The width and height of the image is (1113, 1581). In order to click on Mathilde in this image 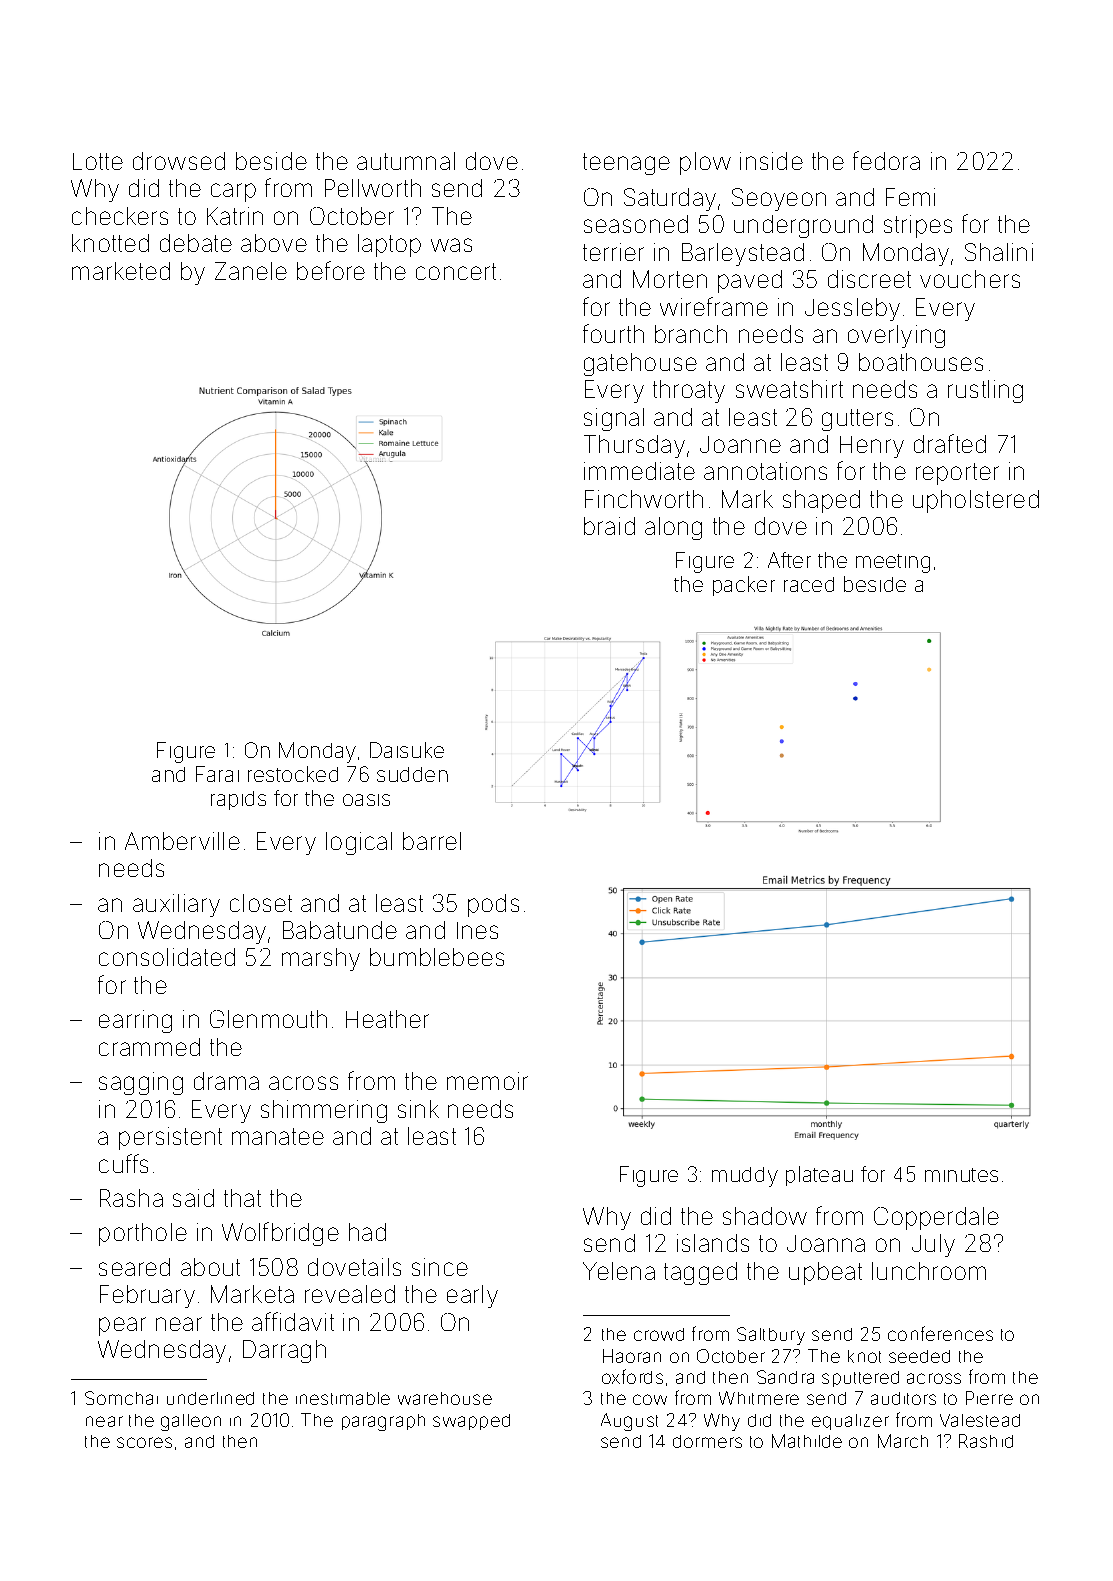, I will do `click(807, 1441)`.
